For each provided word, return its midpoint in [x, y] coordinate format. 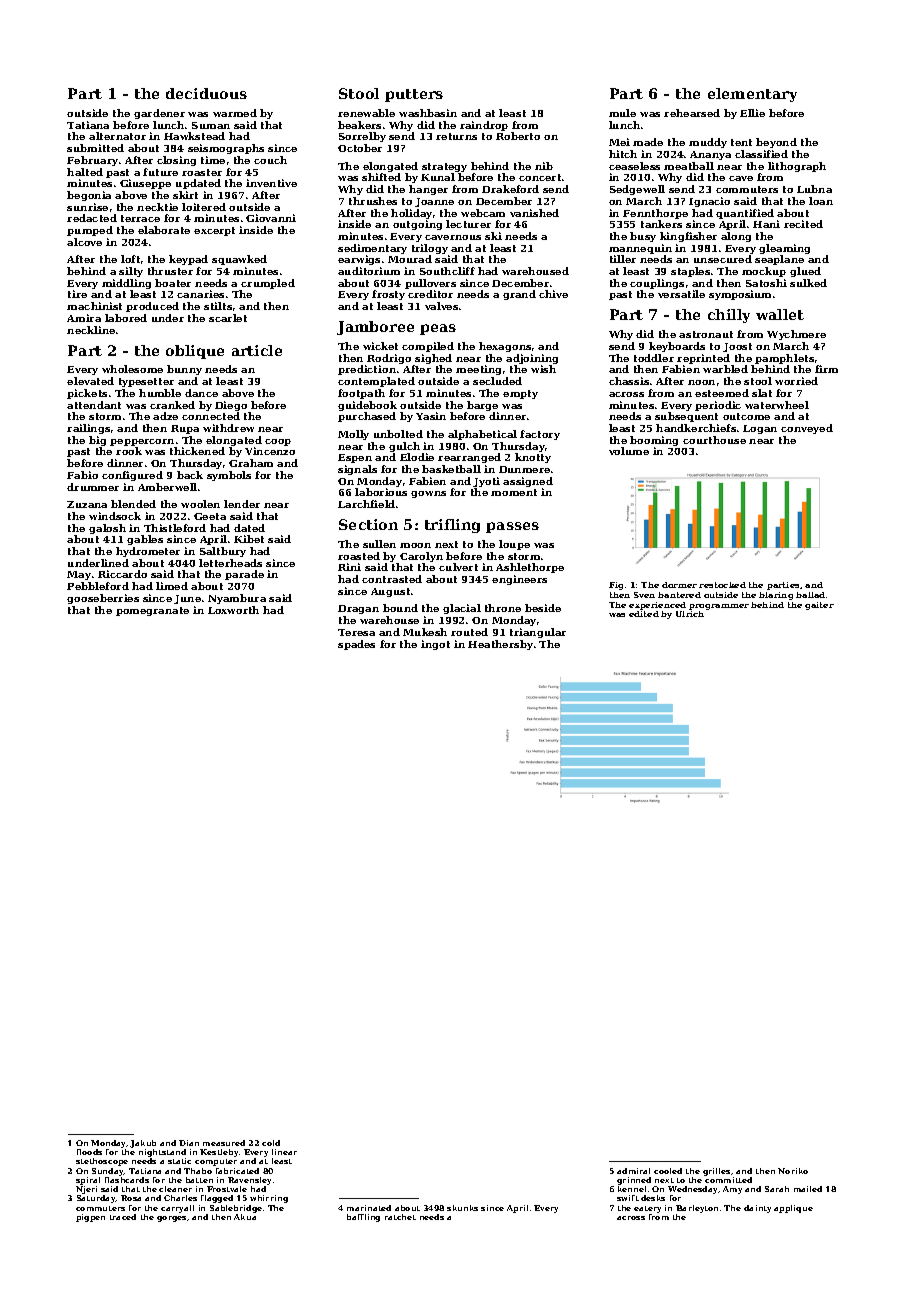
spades [356, 645]
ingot [435, 645]
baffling [363, 1218]
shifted [381, 177]
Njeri [86, 1190]
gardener [159, 114]
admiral [633, 1171]
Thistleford [175, 528]
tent [741, 142]
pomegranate [152, 611]
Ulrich [690, 614]
